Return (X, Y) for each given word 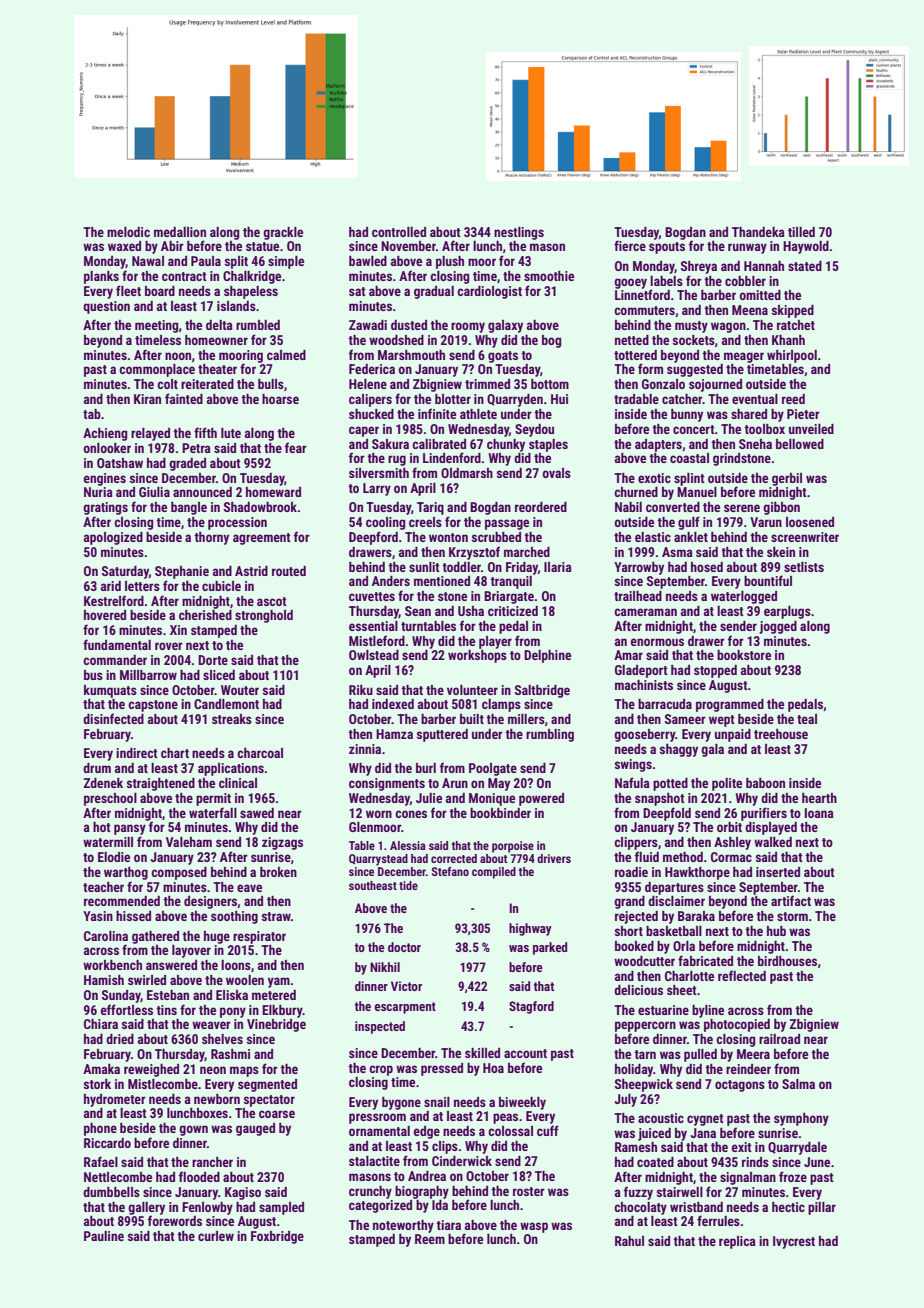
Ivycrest (794, 1242)
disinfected (113, 718)
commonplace (157, 370)
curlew (216, 1236)
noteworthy (403, 1226)
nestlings (519, 233)
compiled (494, 873)
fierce (630, 245)
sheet (682, 990)
